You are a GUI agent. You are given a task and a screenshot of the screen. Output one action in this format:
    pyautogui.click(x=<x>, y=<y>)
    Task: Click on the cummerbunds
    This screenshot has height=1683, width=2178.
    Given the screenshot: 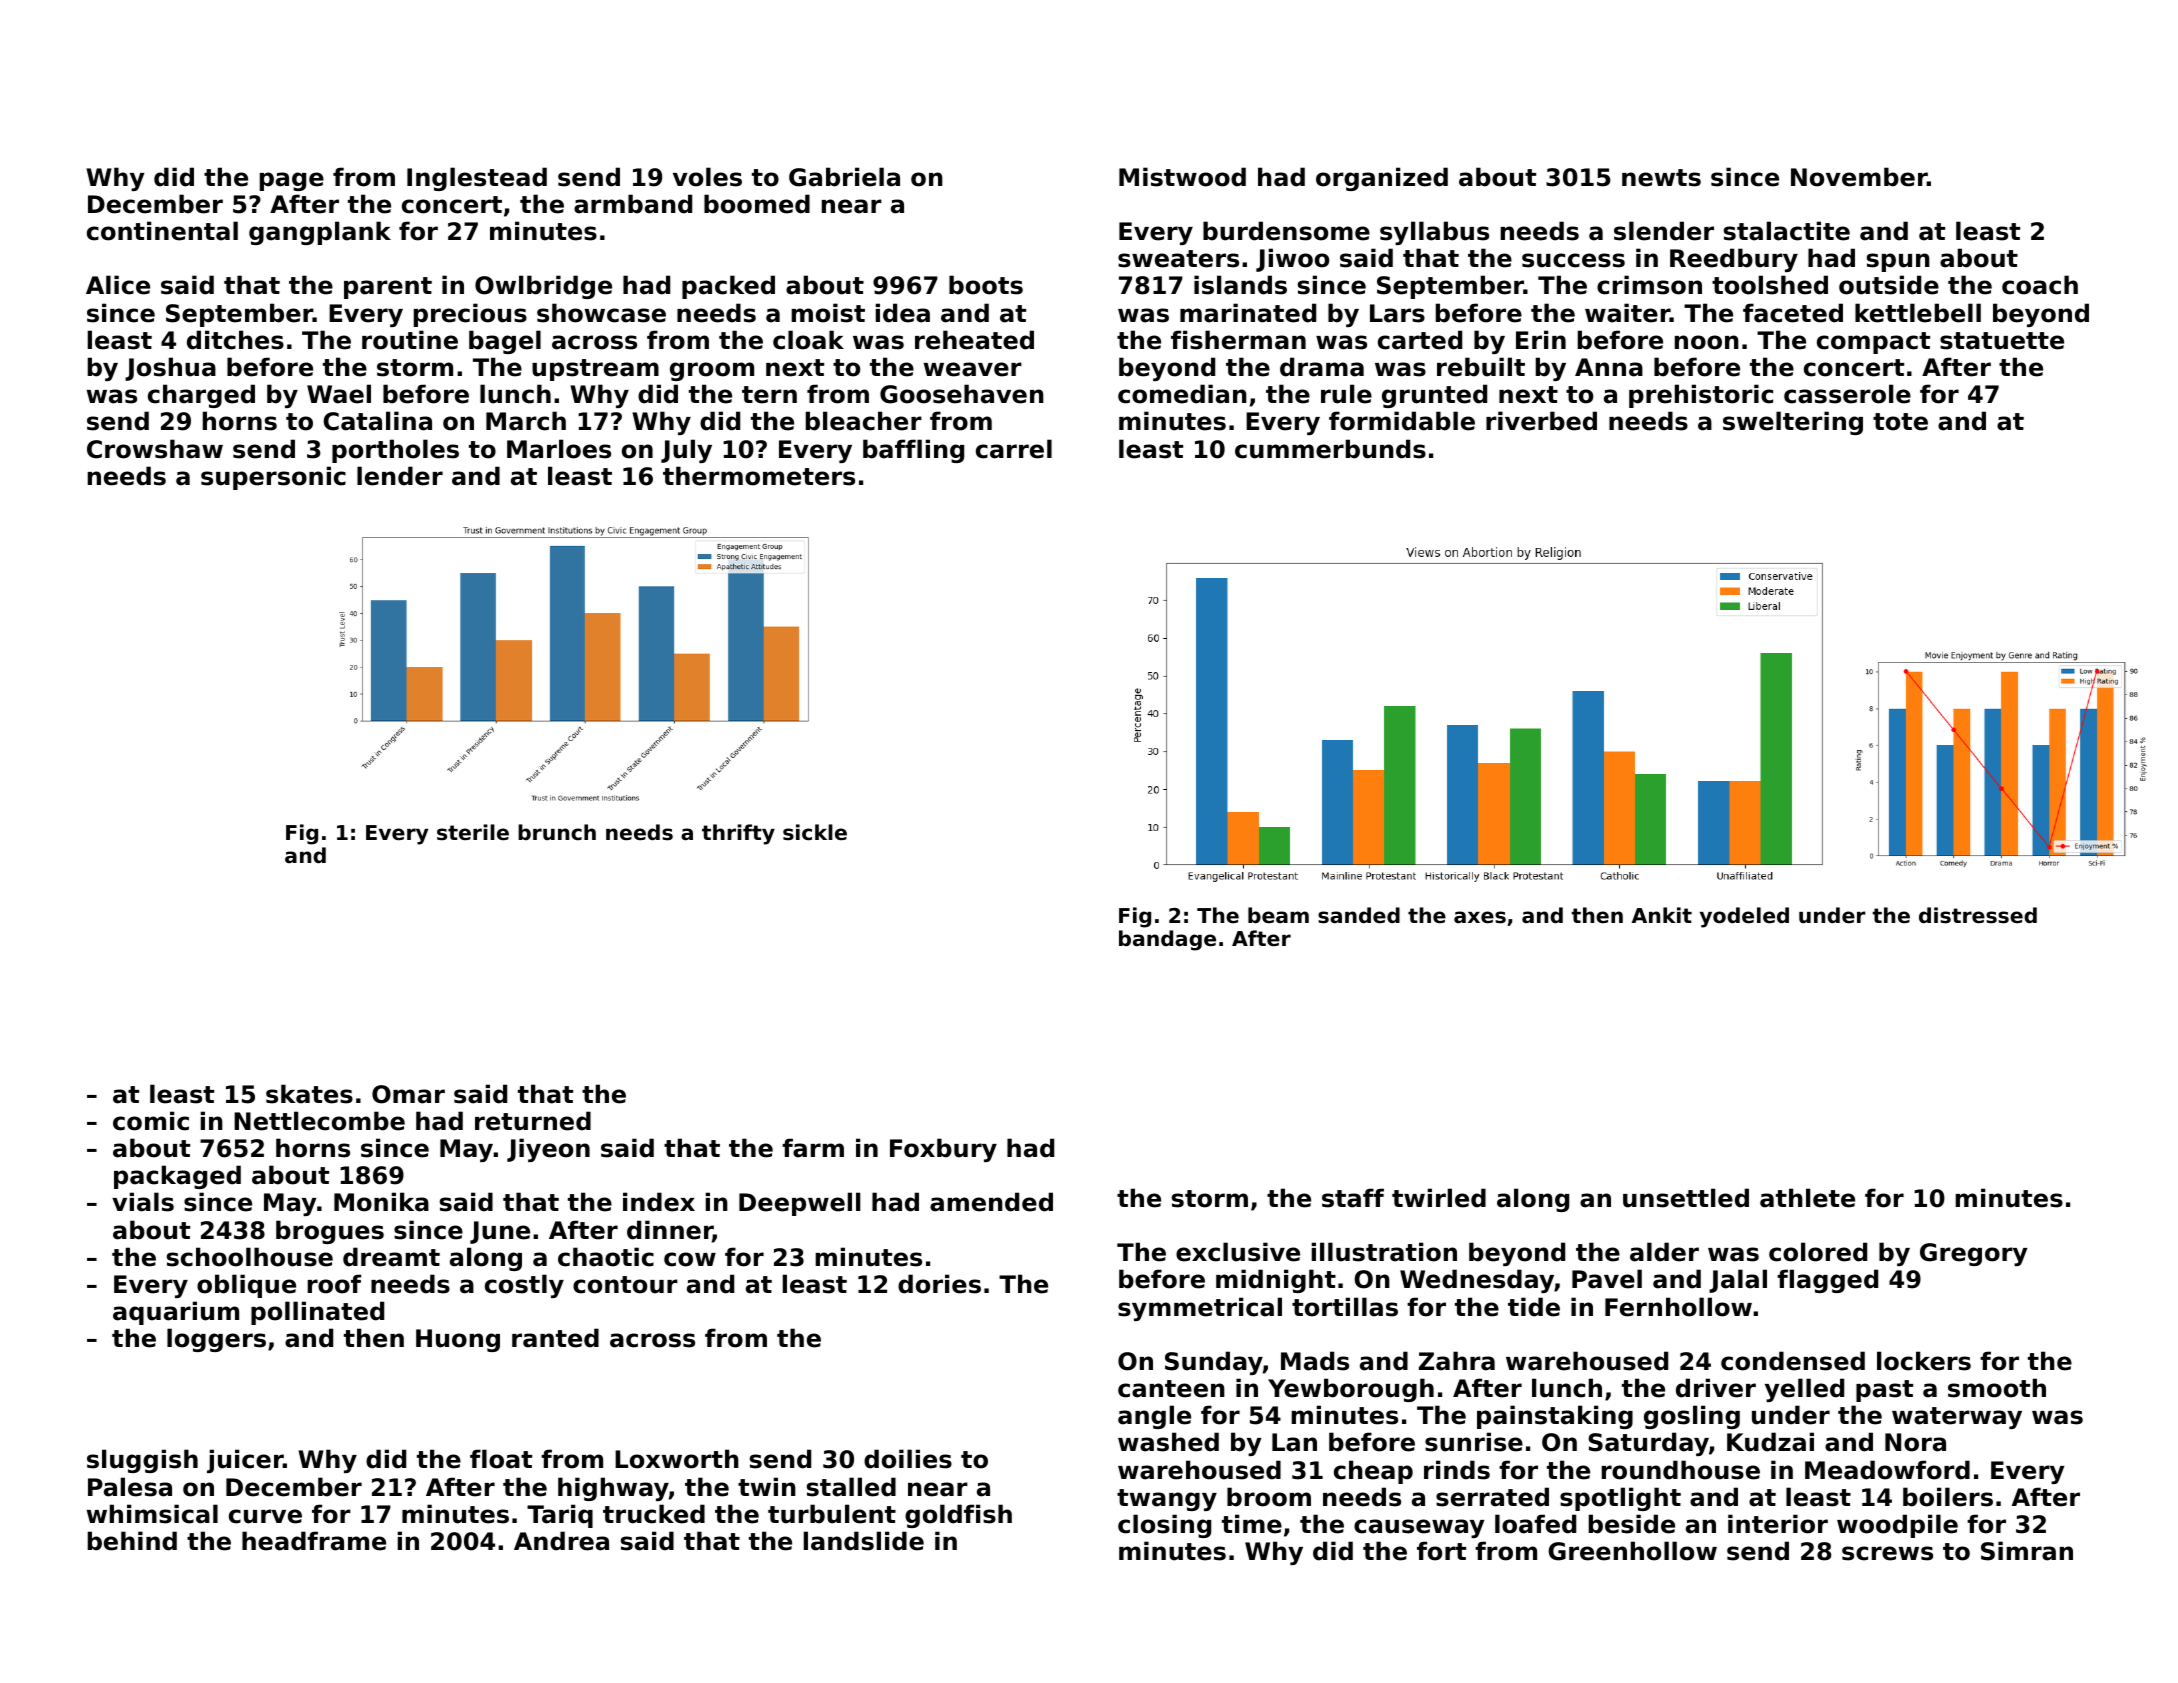 What is the action you would take?
    pyautogui.click(x=1330, y=449)
